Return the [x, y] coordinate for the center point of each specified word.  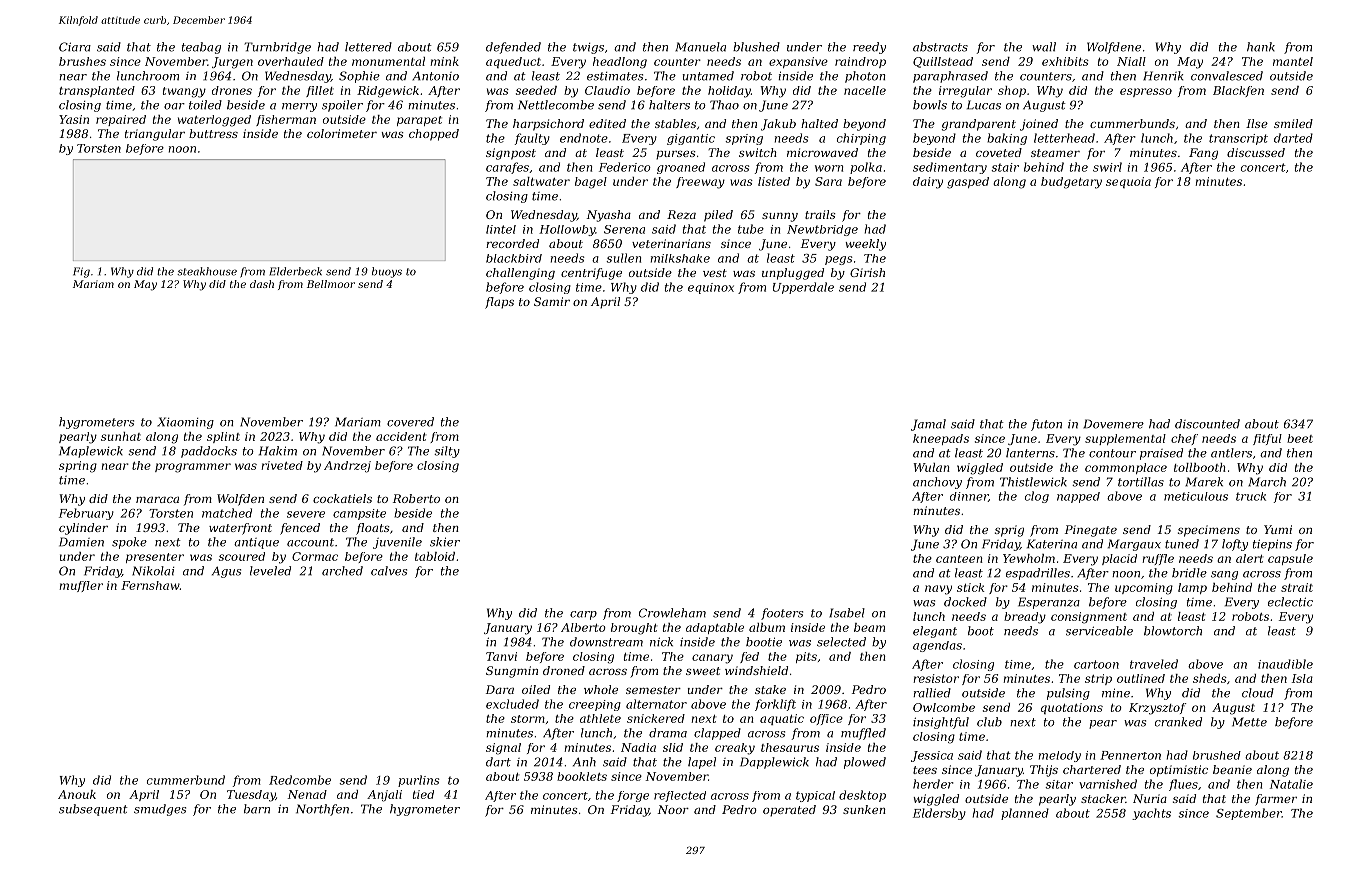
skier [445, 542]
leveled [270, 571]
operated [789, 811]
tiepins [1272, 545]
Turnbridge [277, 48]
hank [1261, 47]
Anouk [77, 794]
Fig [81, 272]
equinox [711, 288]
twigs [588, 48]
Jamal [928, 425]
